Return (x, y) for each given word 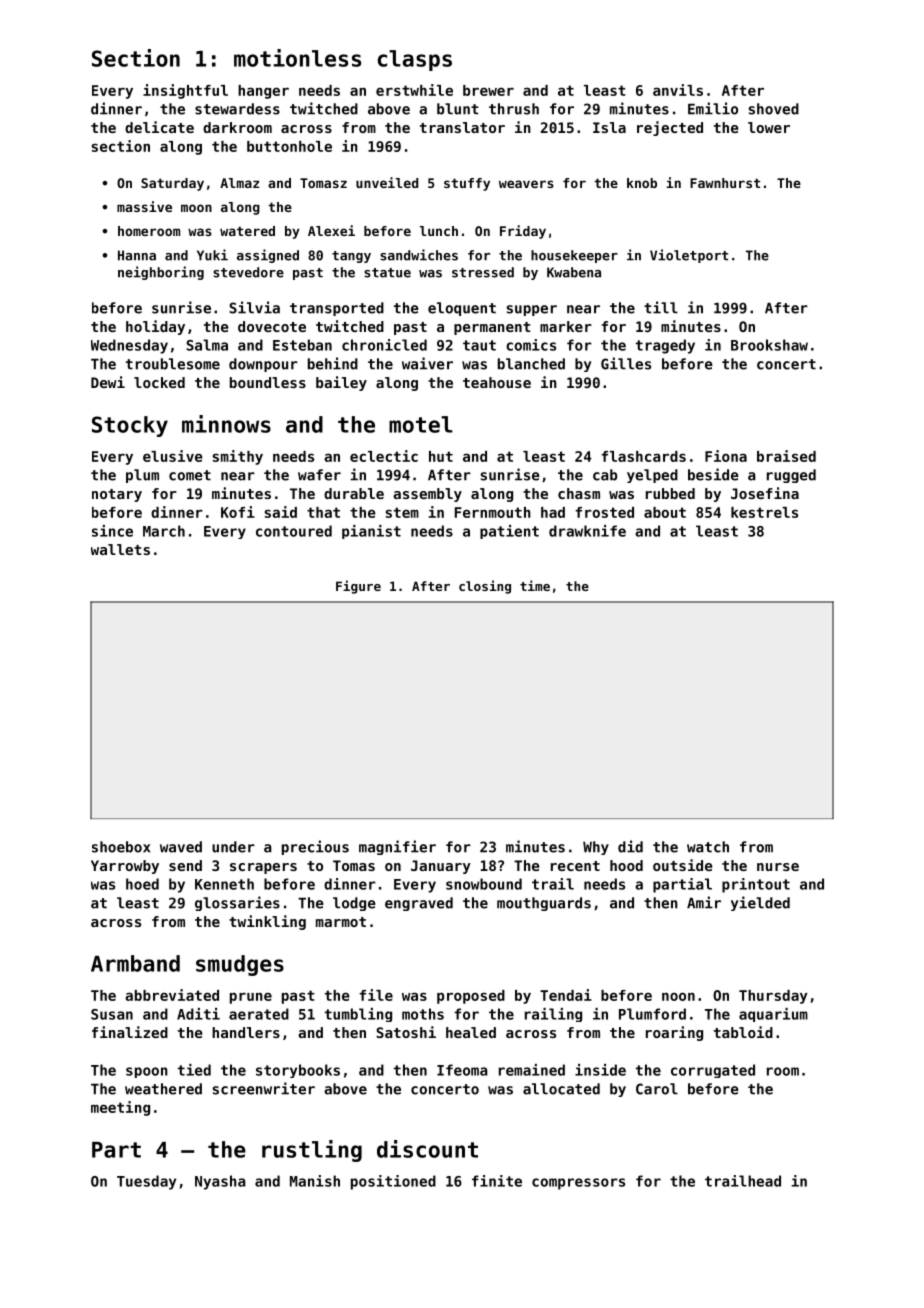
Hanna (137, 255)
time (535, 585)
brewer (488, 90)
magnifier (397, 847)
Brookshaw (769, 345)
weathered (163, 1089)
